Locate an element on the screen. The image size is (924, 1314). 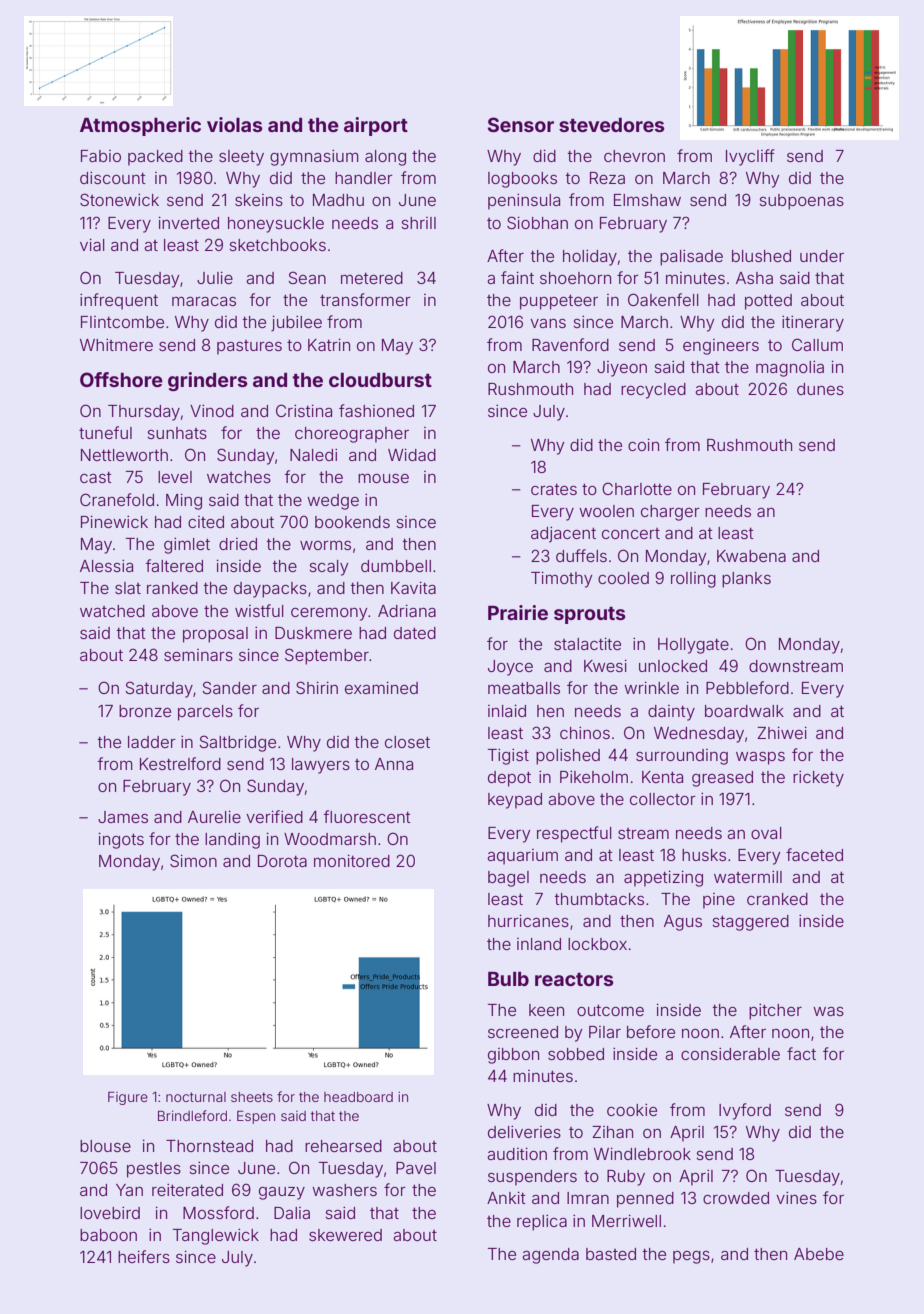
monitored is located at coordinates (352, 861).
